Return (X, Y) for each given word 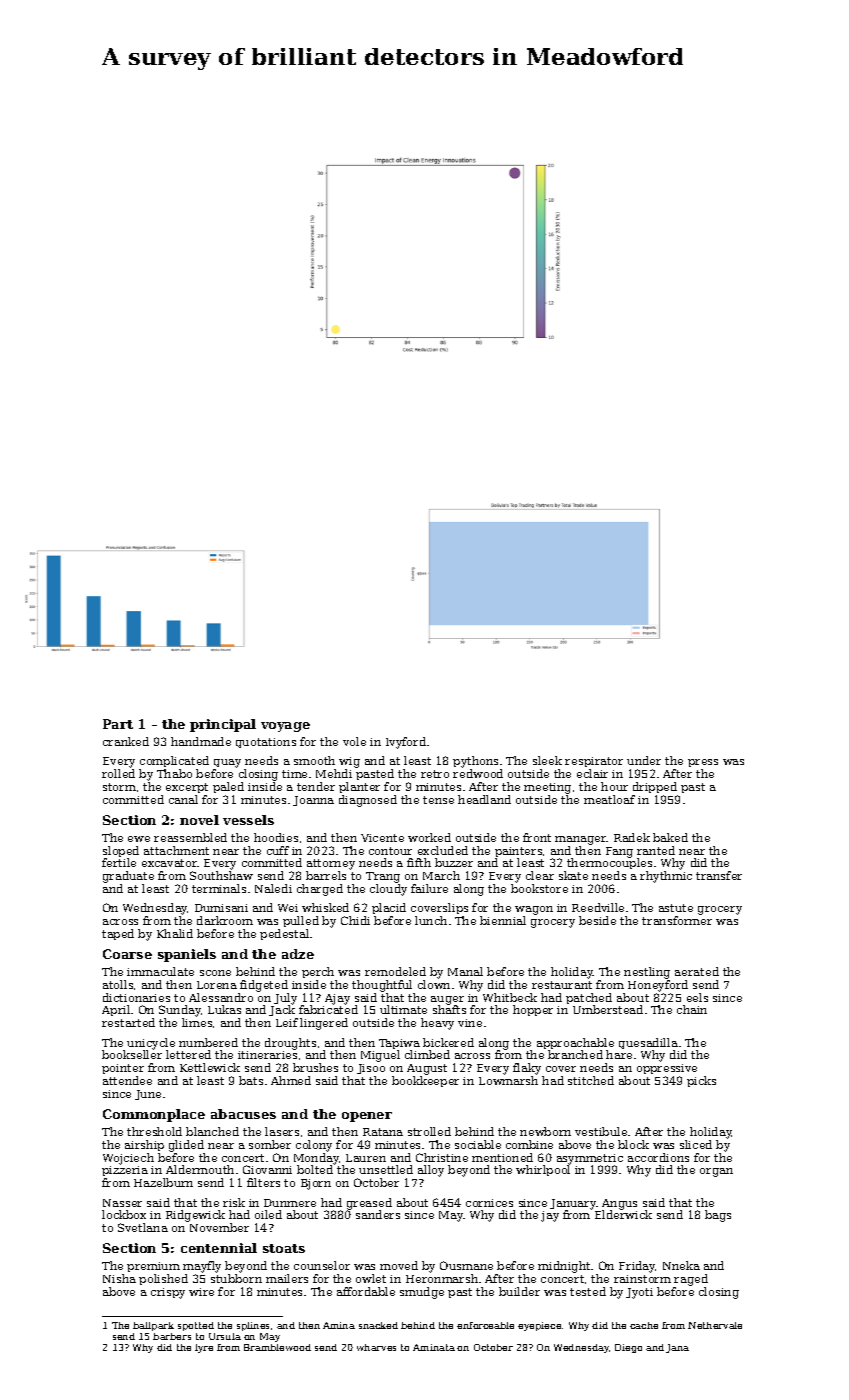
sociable (478, 1144)
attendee (127, 1080)
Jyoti (639, 1293)
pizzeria (125, 1171)
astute (676, 908)
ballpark (153, 1326)
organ (716, 1172)
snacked (378, 1325)
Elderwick (623, 1214)
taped (118, 934)
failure (429, 888)
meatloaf (609, 799)
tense (438, 800)
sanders (378, 1214)
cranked (126, 741)
